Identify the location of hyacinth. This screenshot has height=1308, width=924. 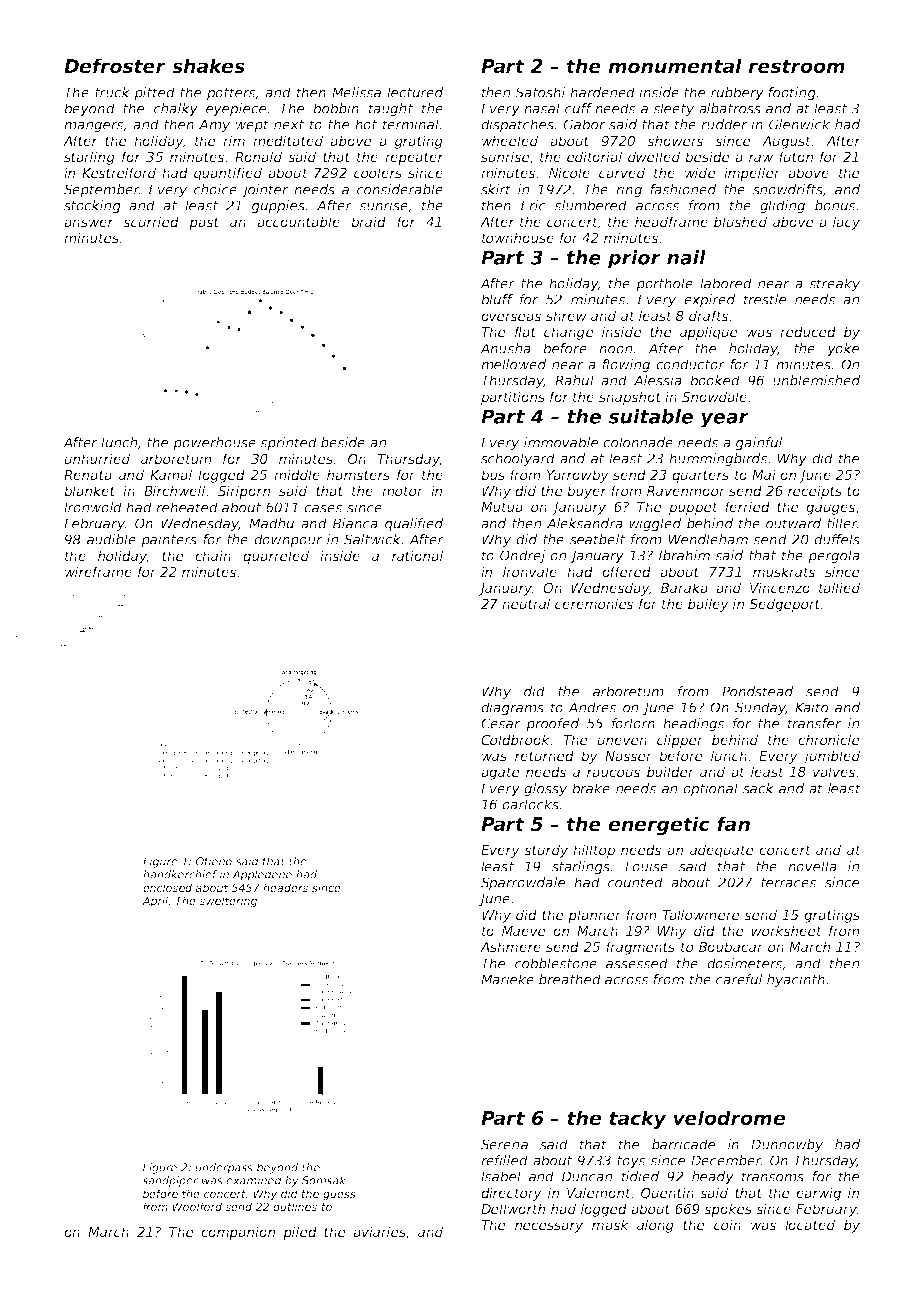
(796, 981).
